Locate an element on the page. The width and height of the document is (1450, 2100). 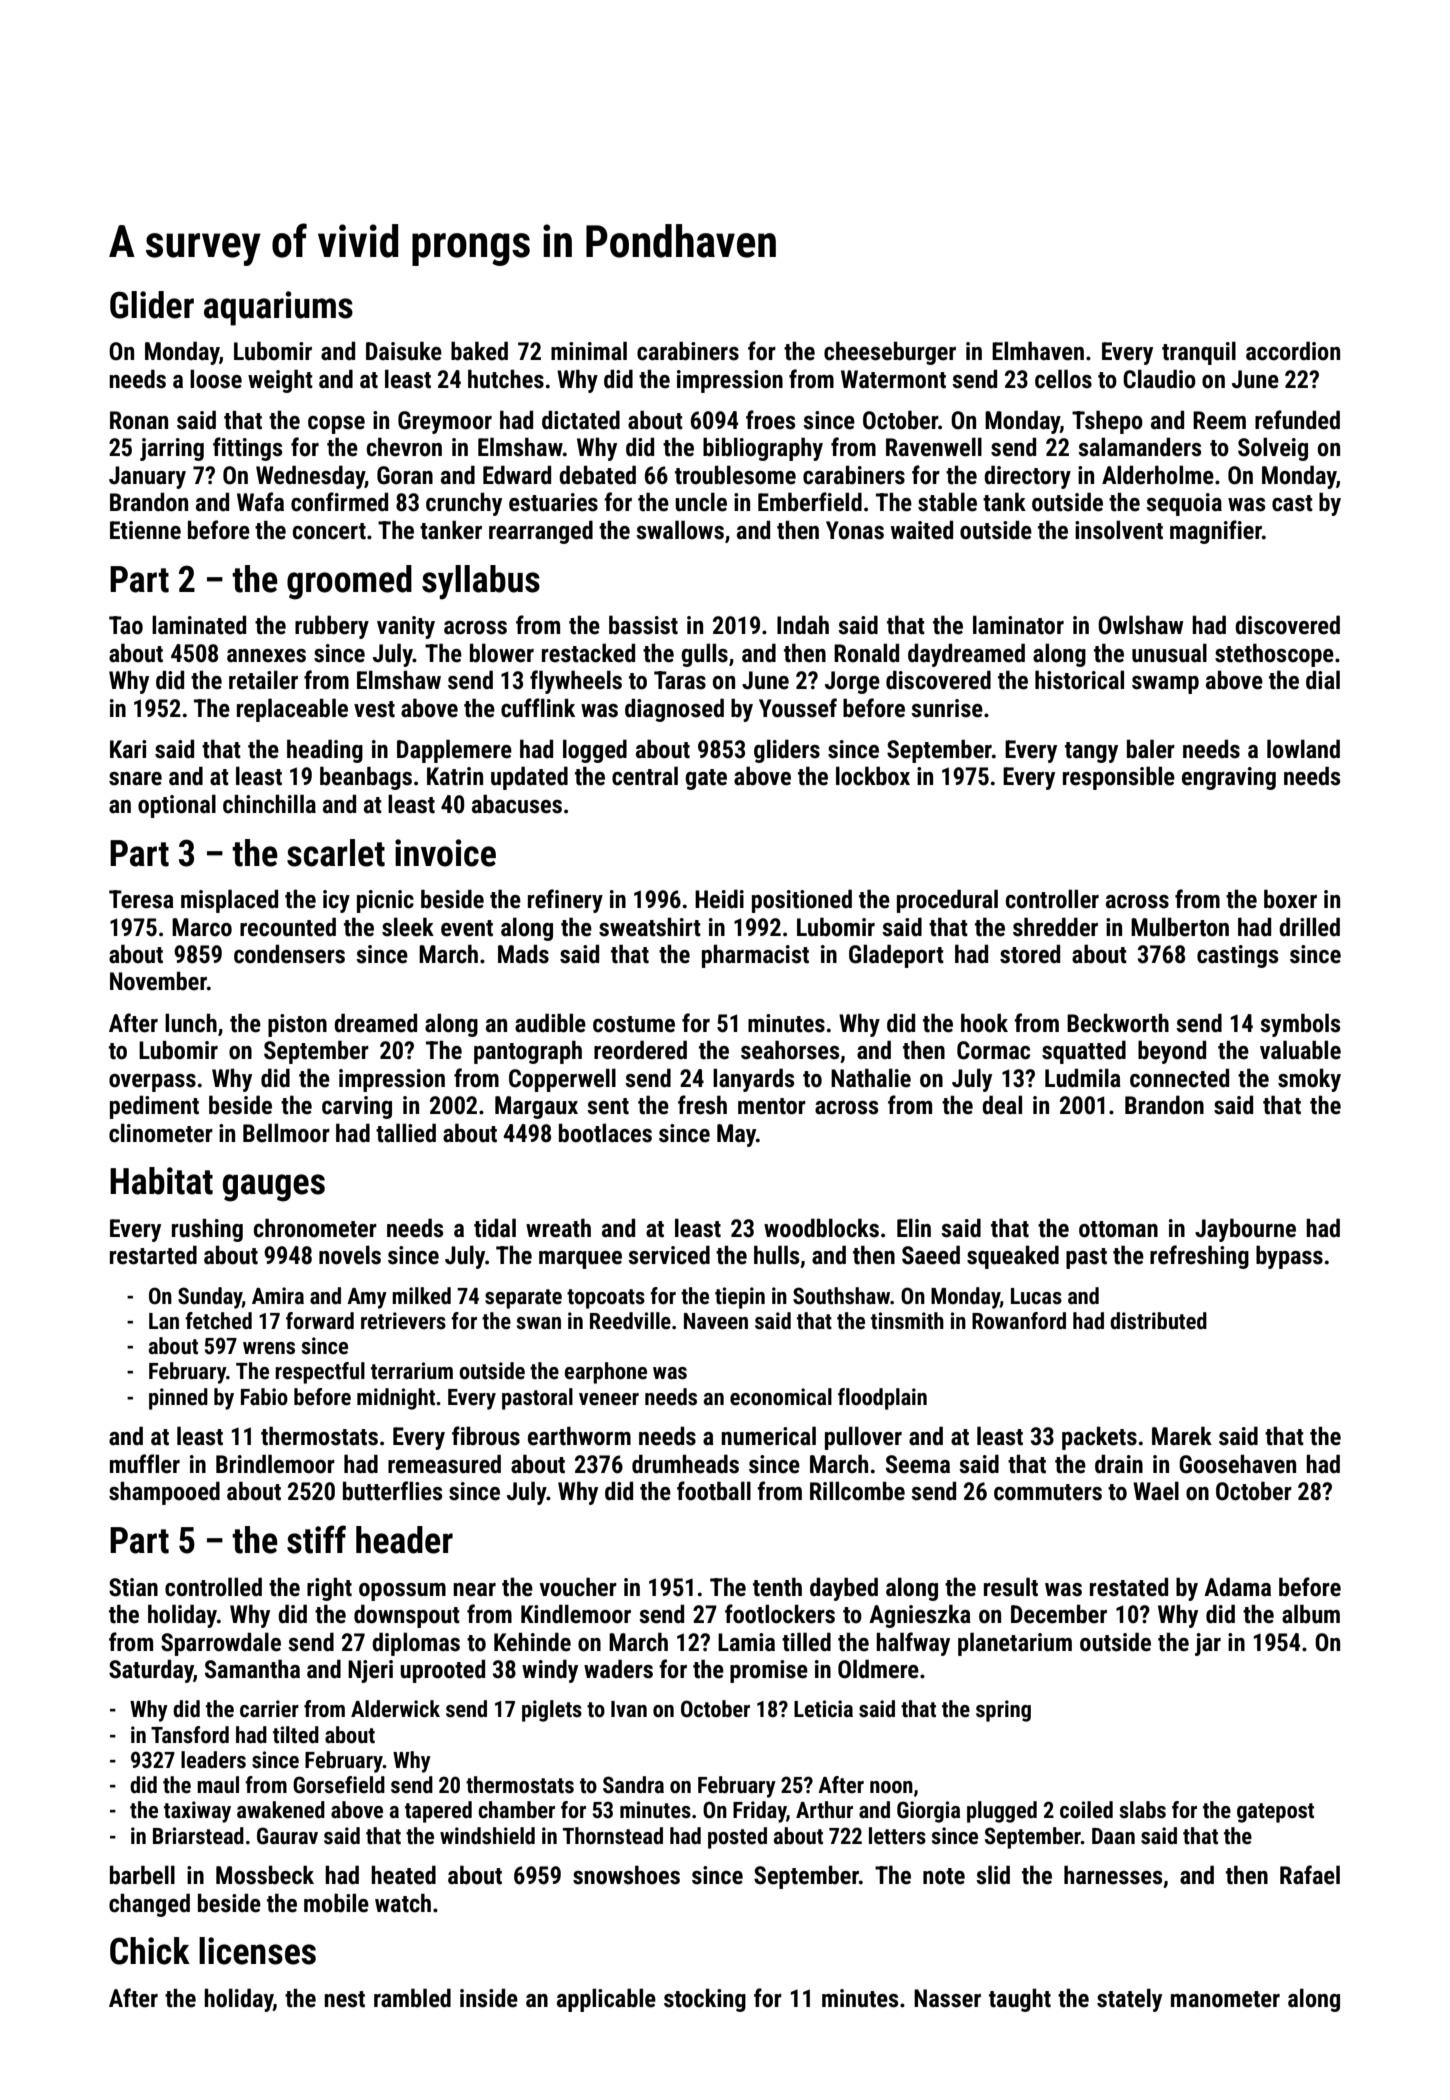
Chick is located at coordinates (150, 1951).
